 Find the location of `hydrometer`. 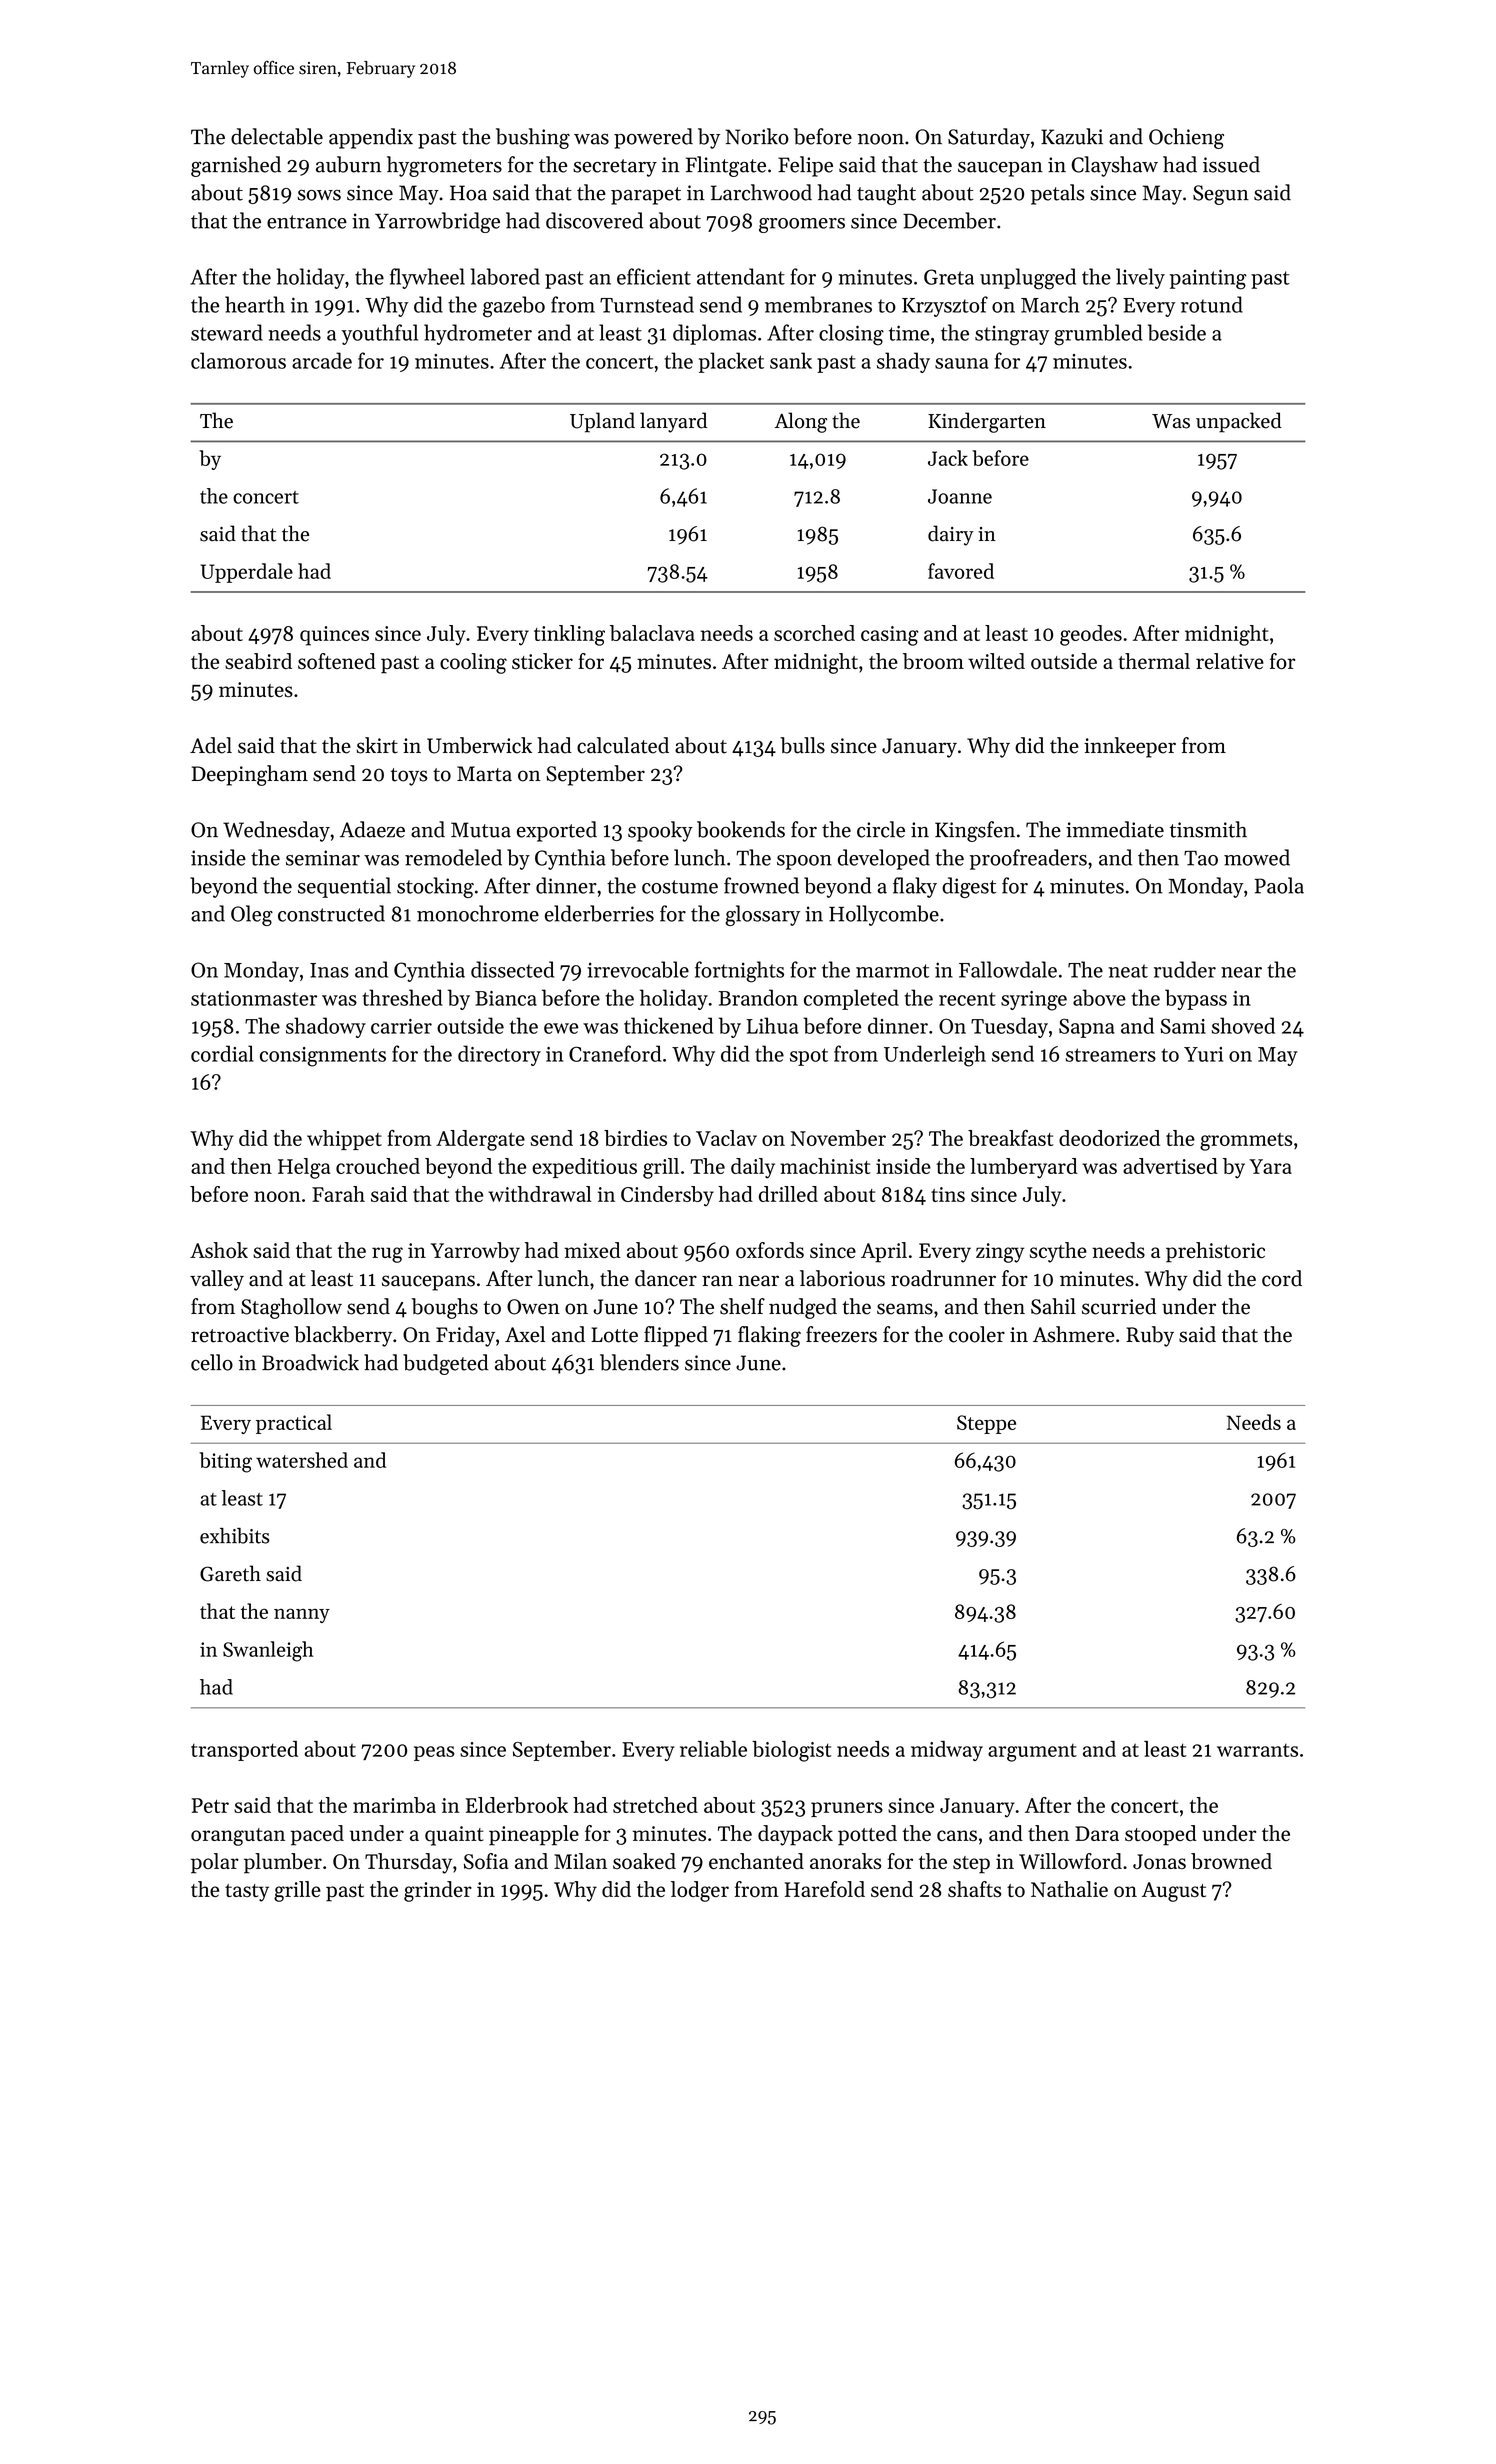

hydrometer is located at coordinates (478, 334).
